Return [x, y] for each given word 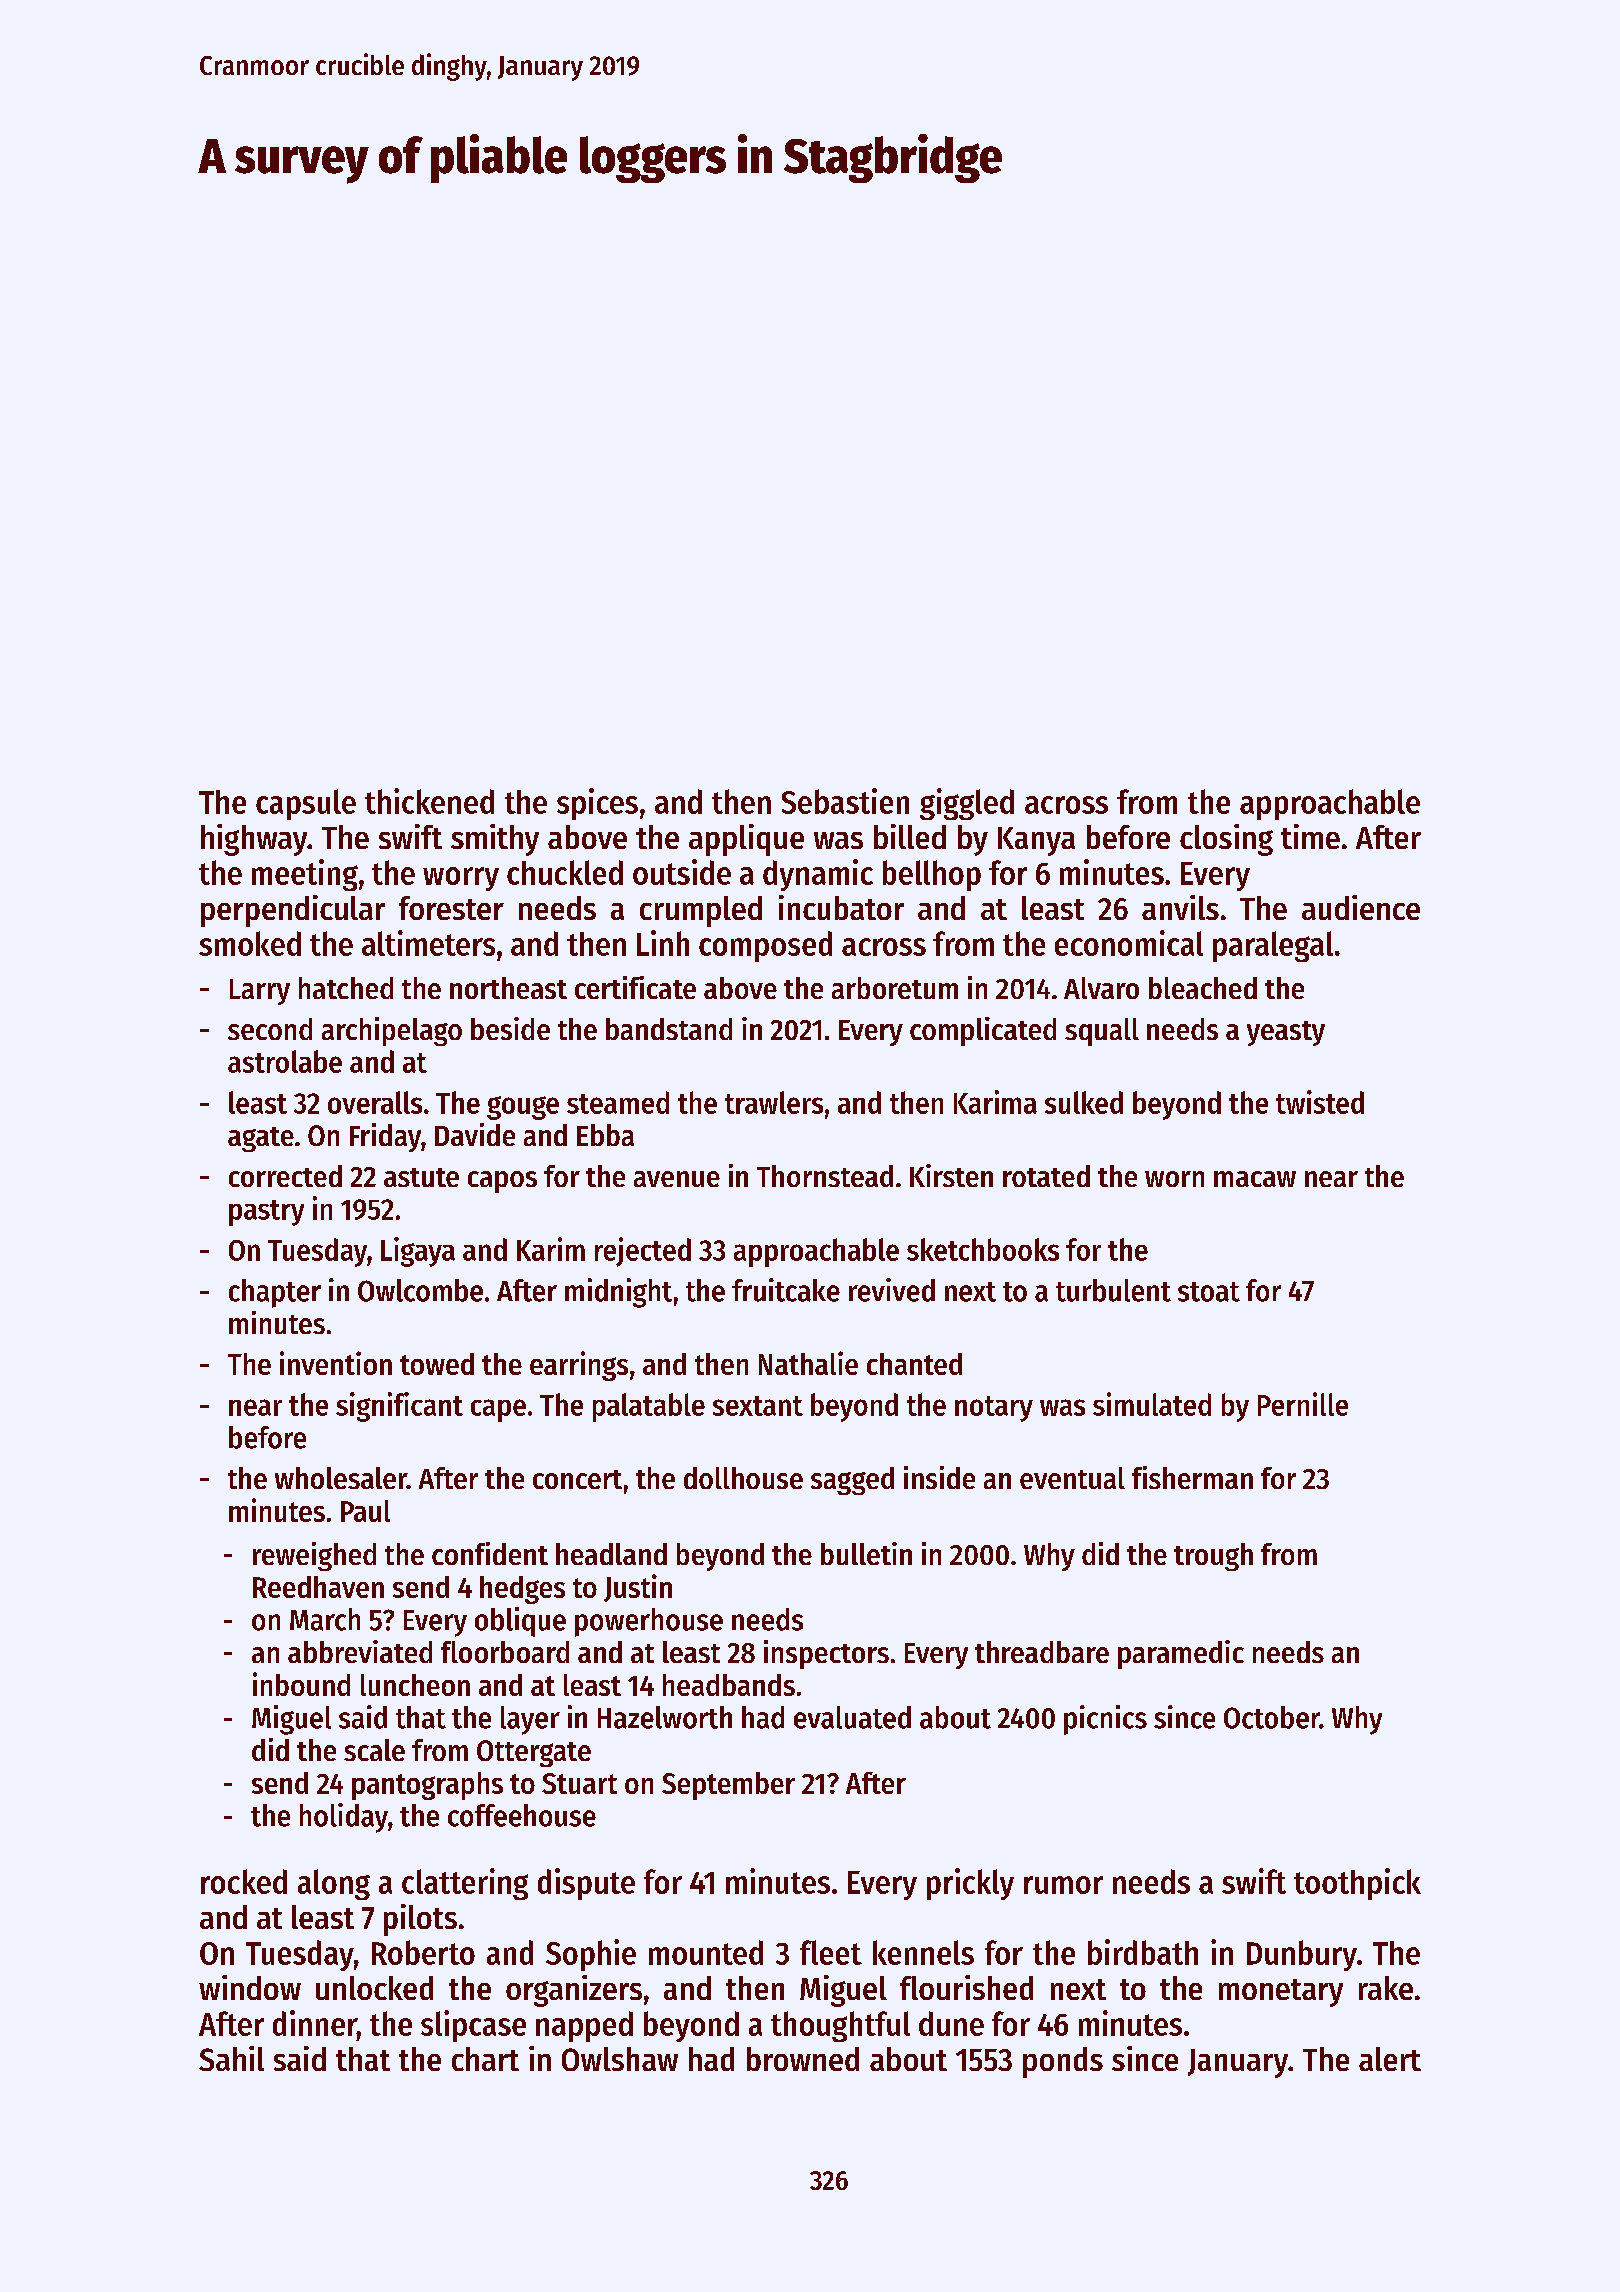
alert [1390, 2059]
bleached [1203, 988]
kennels [923, 1952]
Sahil [231, 2058]
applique [746, 840]
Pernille [1303, 1404]
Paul [365, 1511]
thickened [429, 801]
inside [939, 1477]
